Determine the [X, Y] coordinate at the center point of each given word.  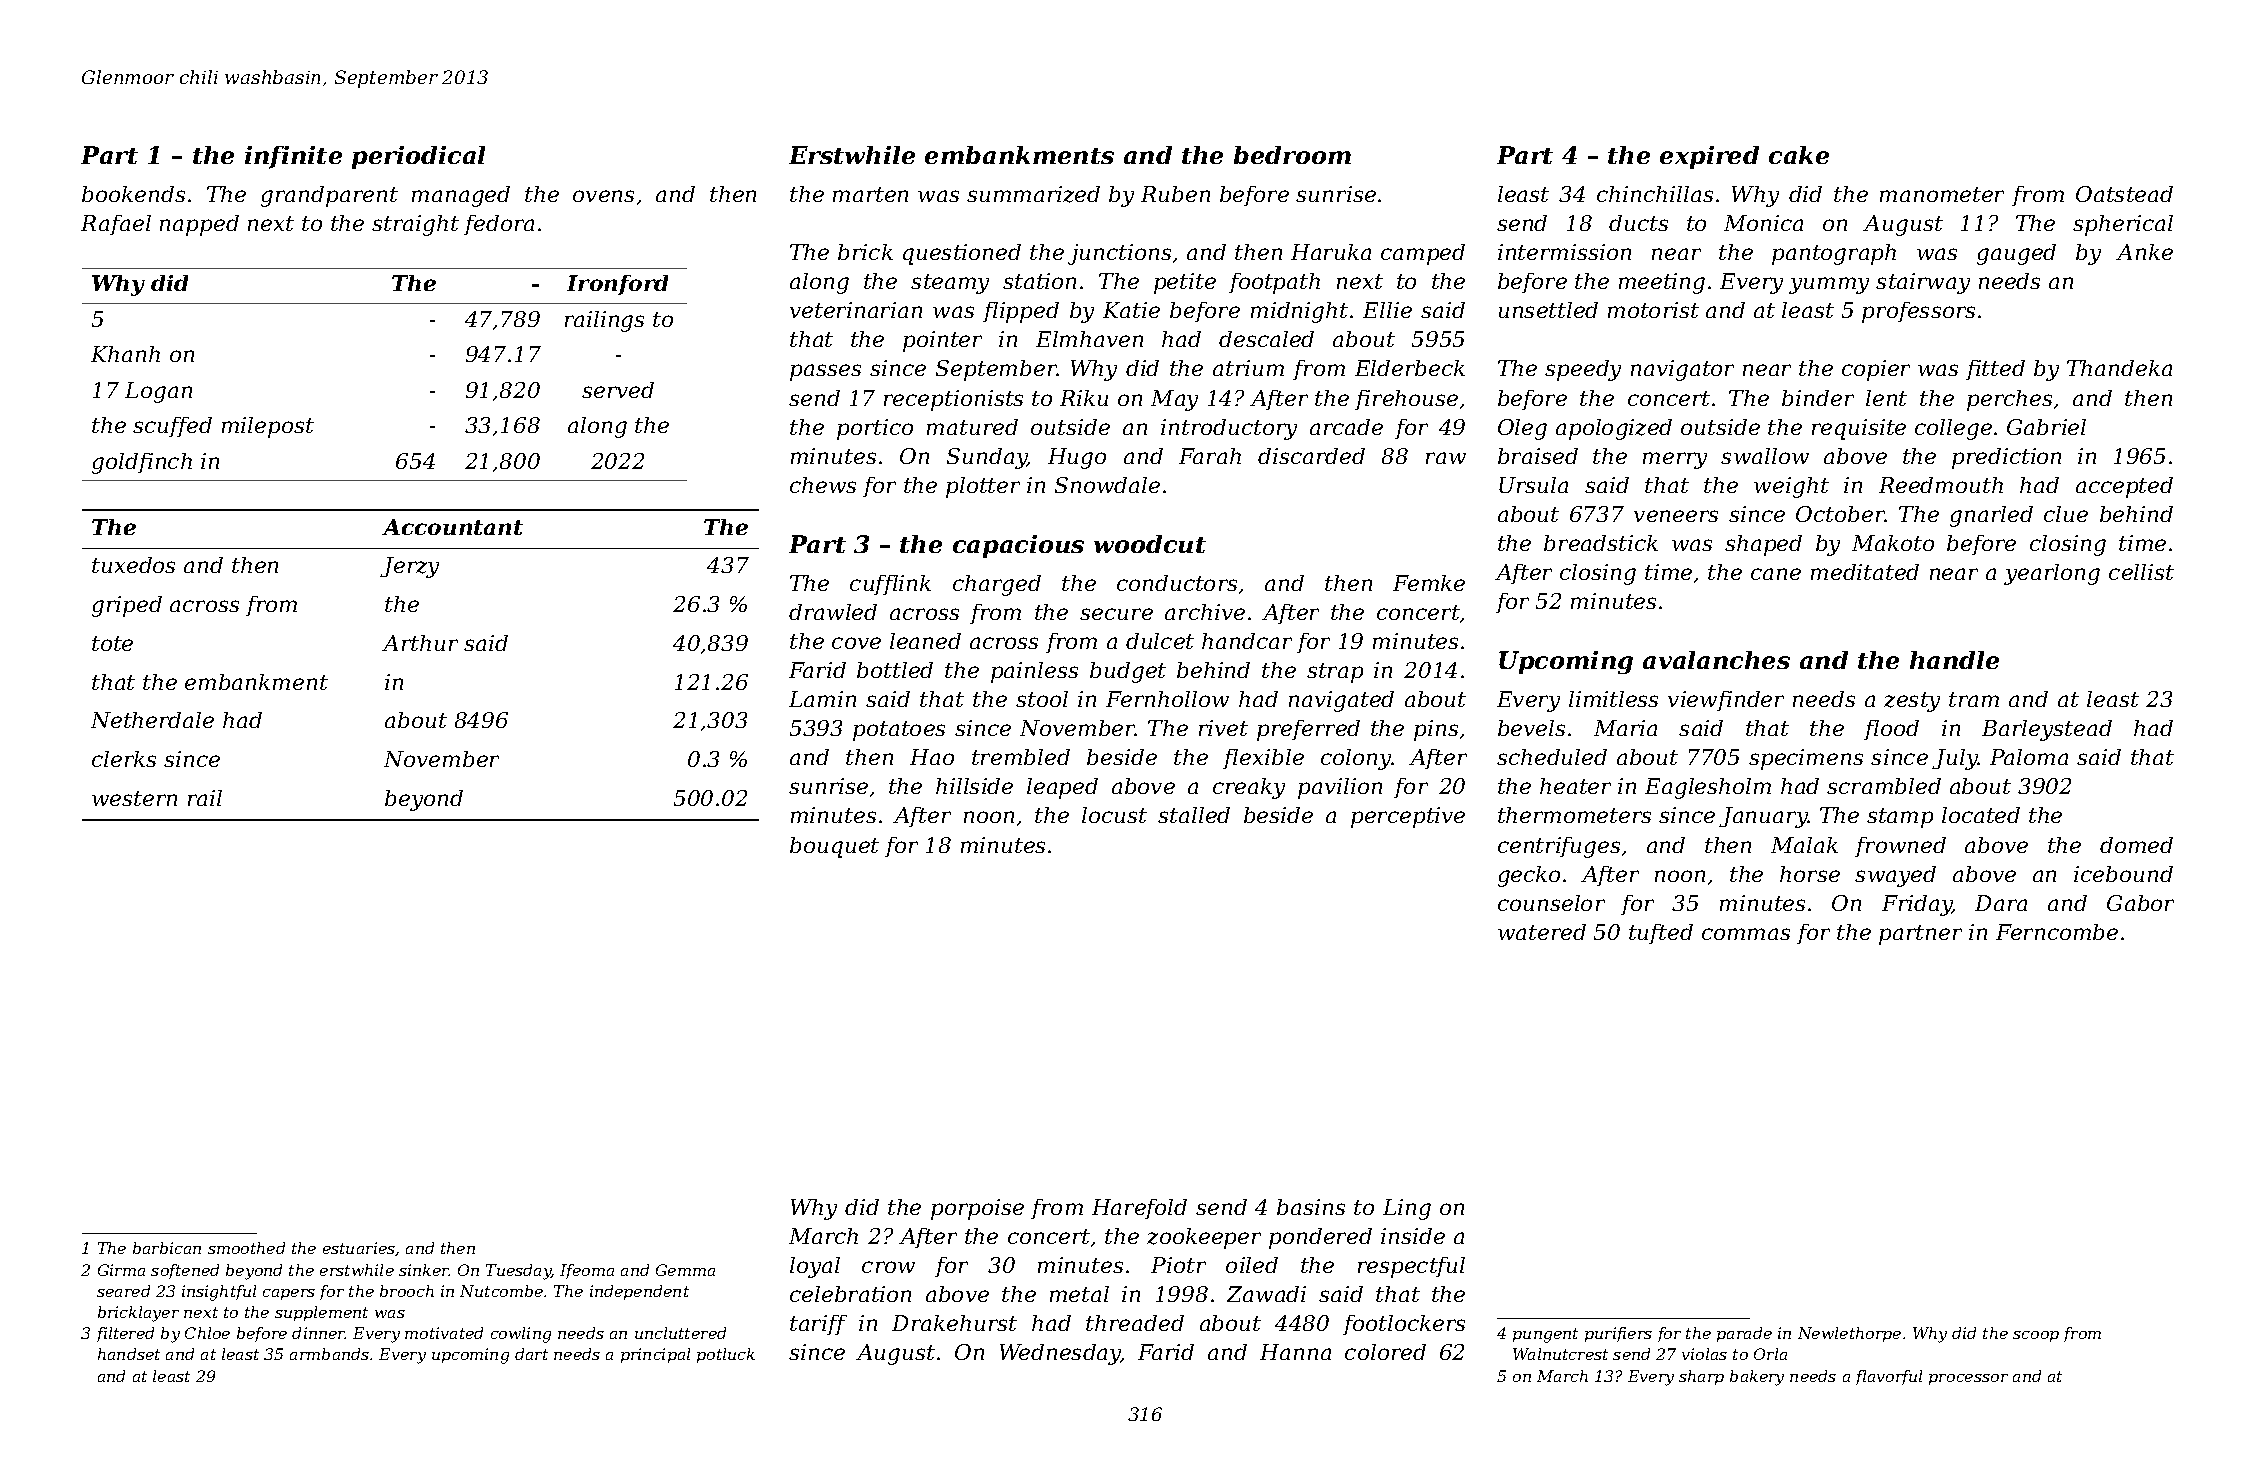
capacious [1018, 546]
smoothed [246, 1248]
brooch [407, 1291]
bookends [133, 194]
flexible [1263, 759]
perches [2009, 400]
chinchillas [1655, 194]
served [618, 390]
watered [1542, 932]
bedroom [1292, 155]
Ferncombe [2057, 932]
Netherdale [152, 720]
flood [1891, 730]
